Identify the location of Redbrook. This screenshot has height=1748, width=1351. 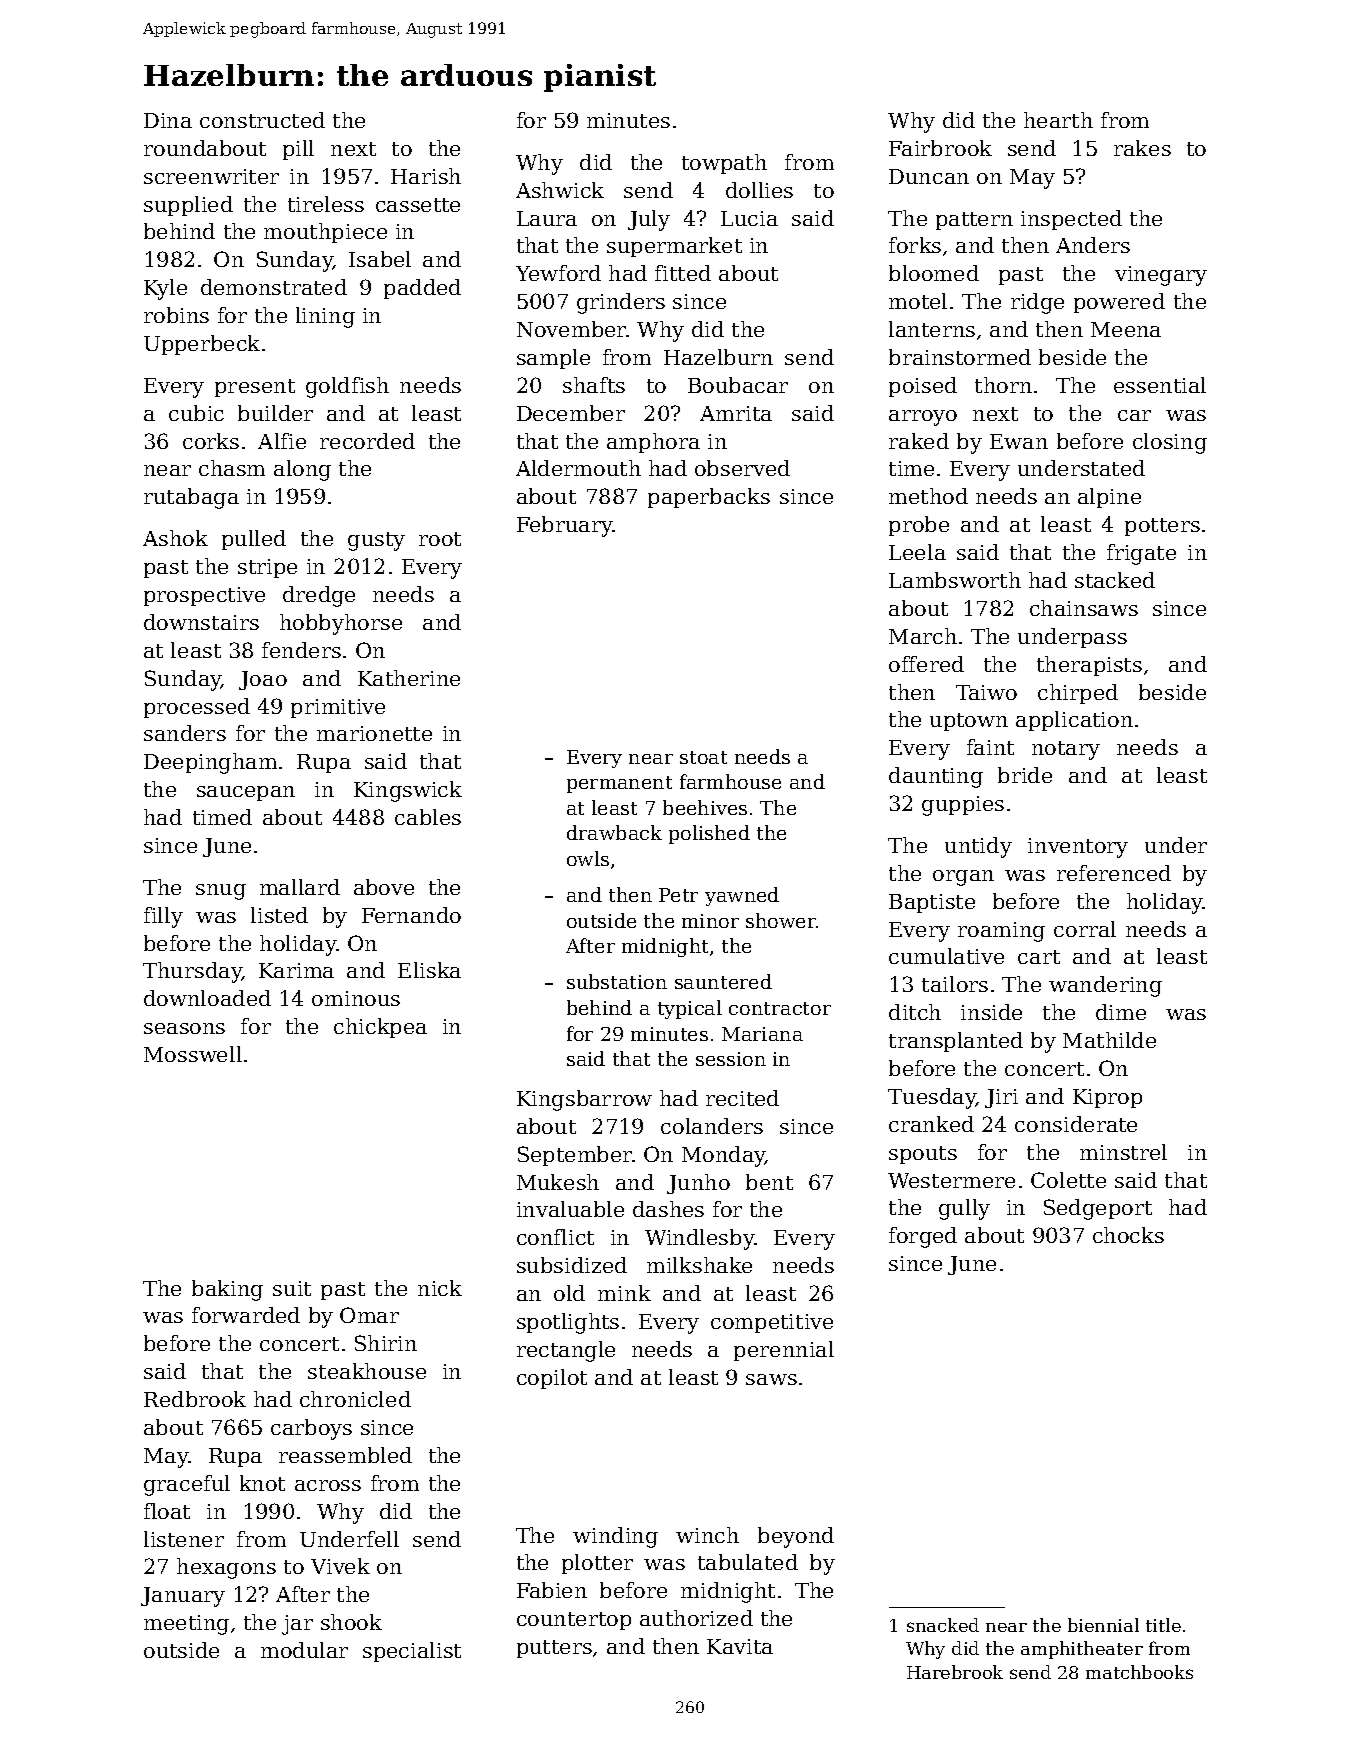
(195, 1399).
